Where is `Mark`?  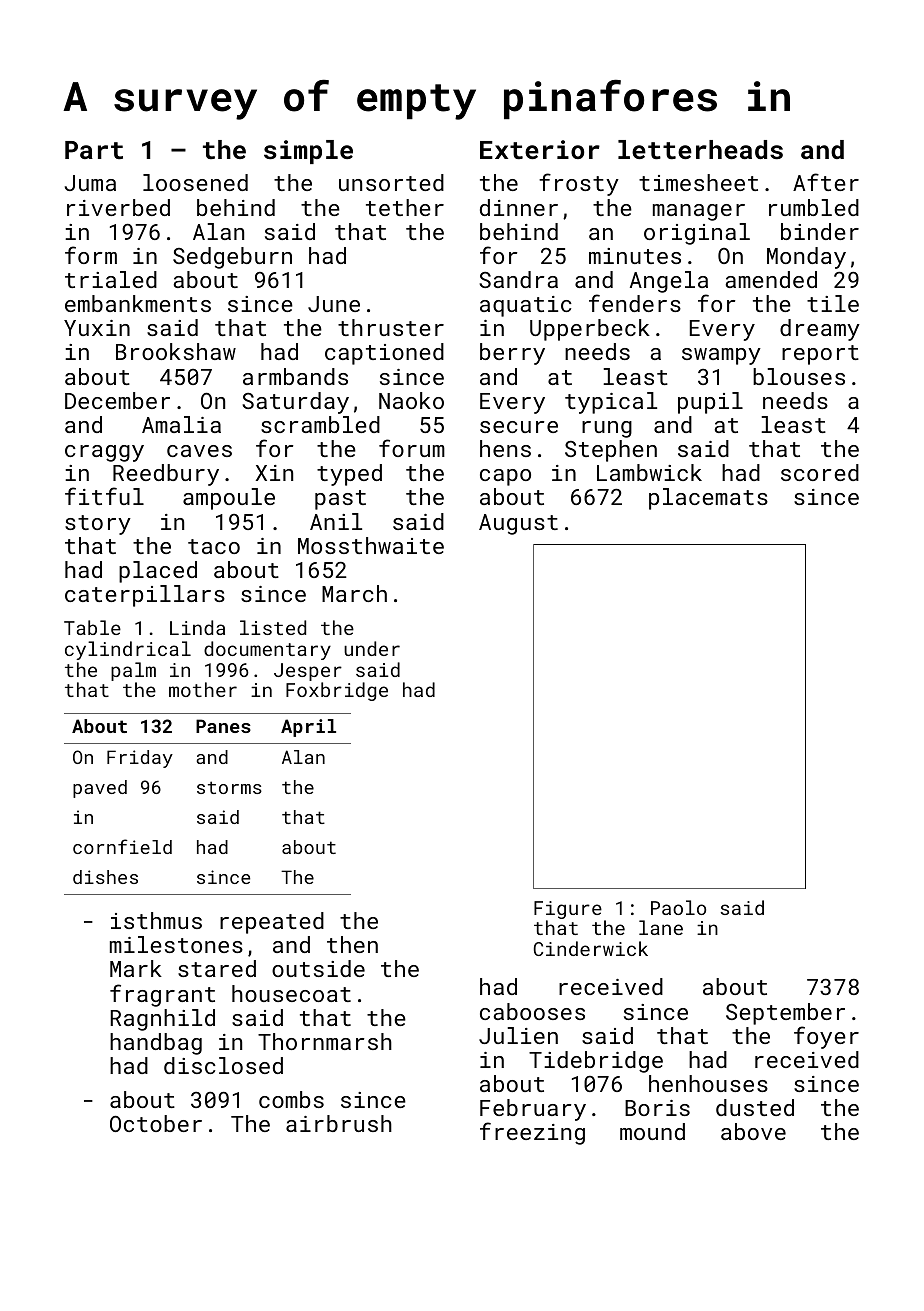
Mark is located at coordinates (136, 968).
